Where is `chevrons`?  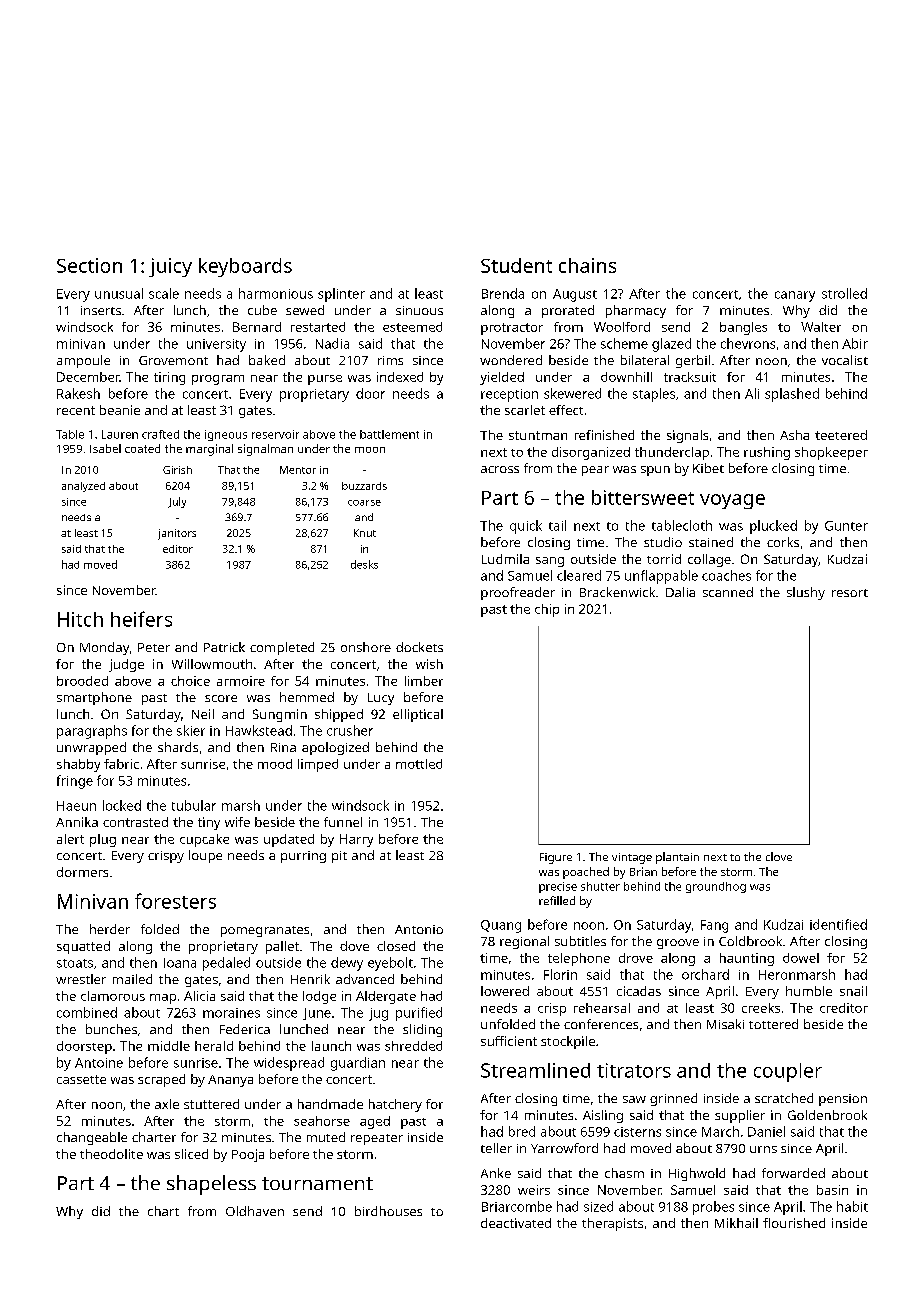
chevrons is located at coordinates (748, 343).
